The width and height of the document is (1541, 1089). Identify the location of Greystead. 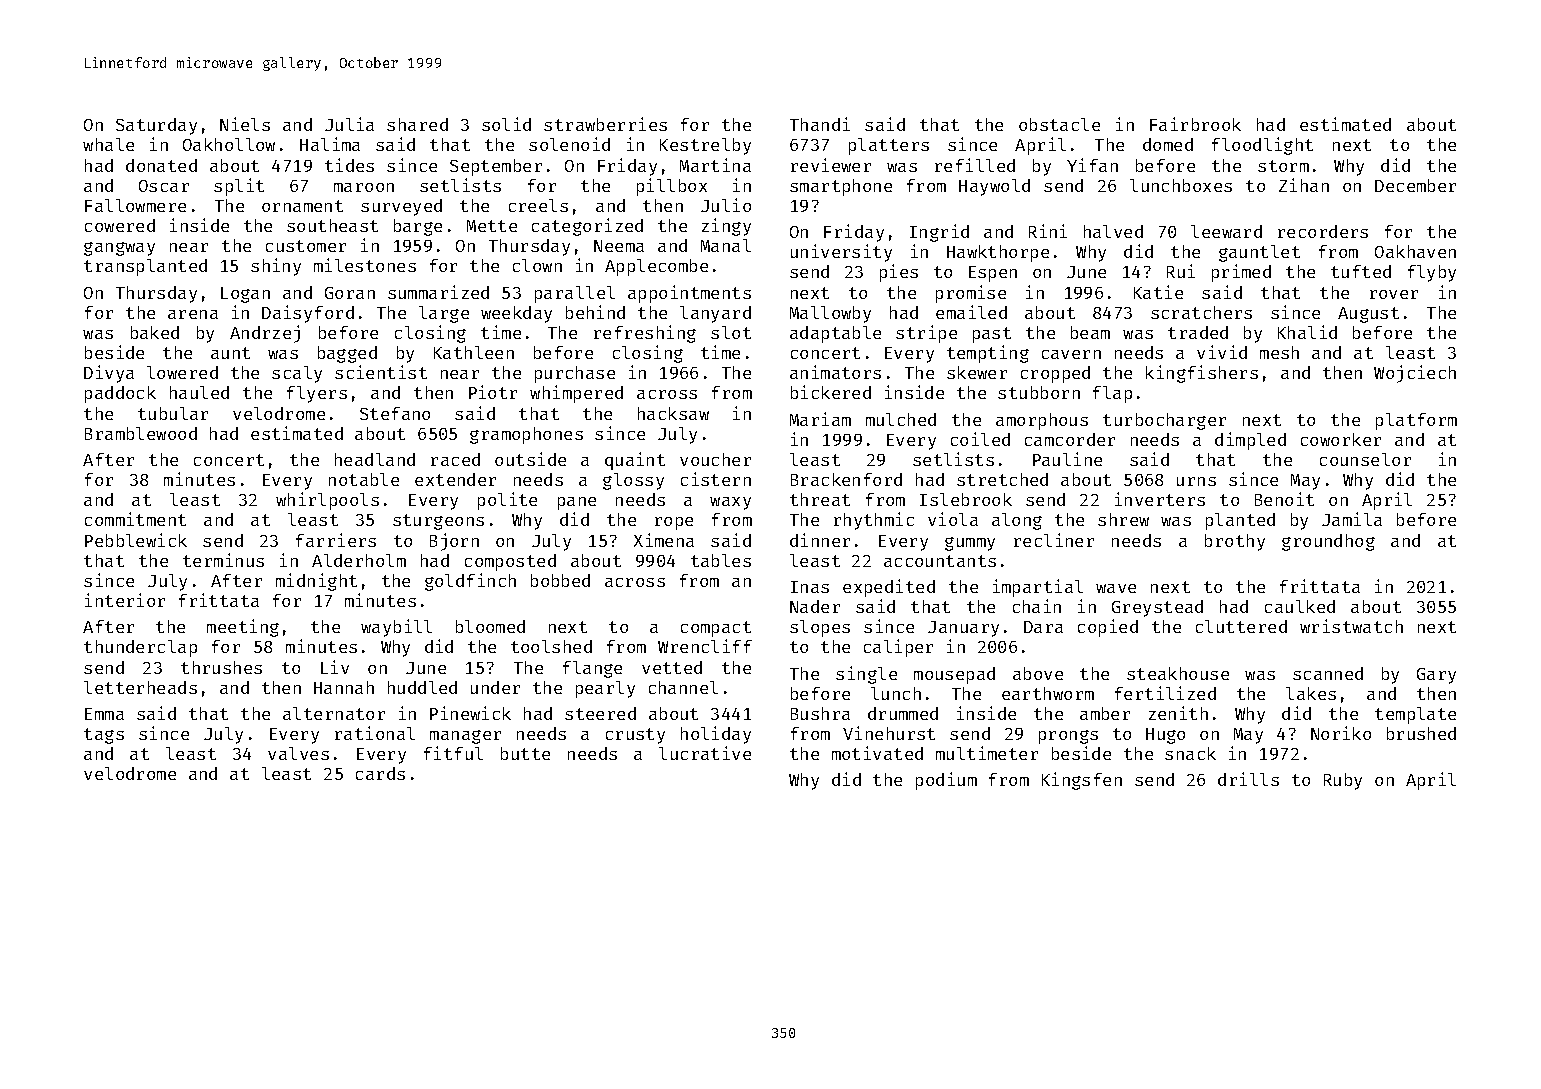
(1157, 608).
